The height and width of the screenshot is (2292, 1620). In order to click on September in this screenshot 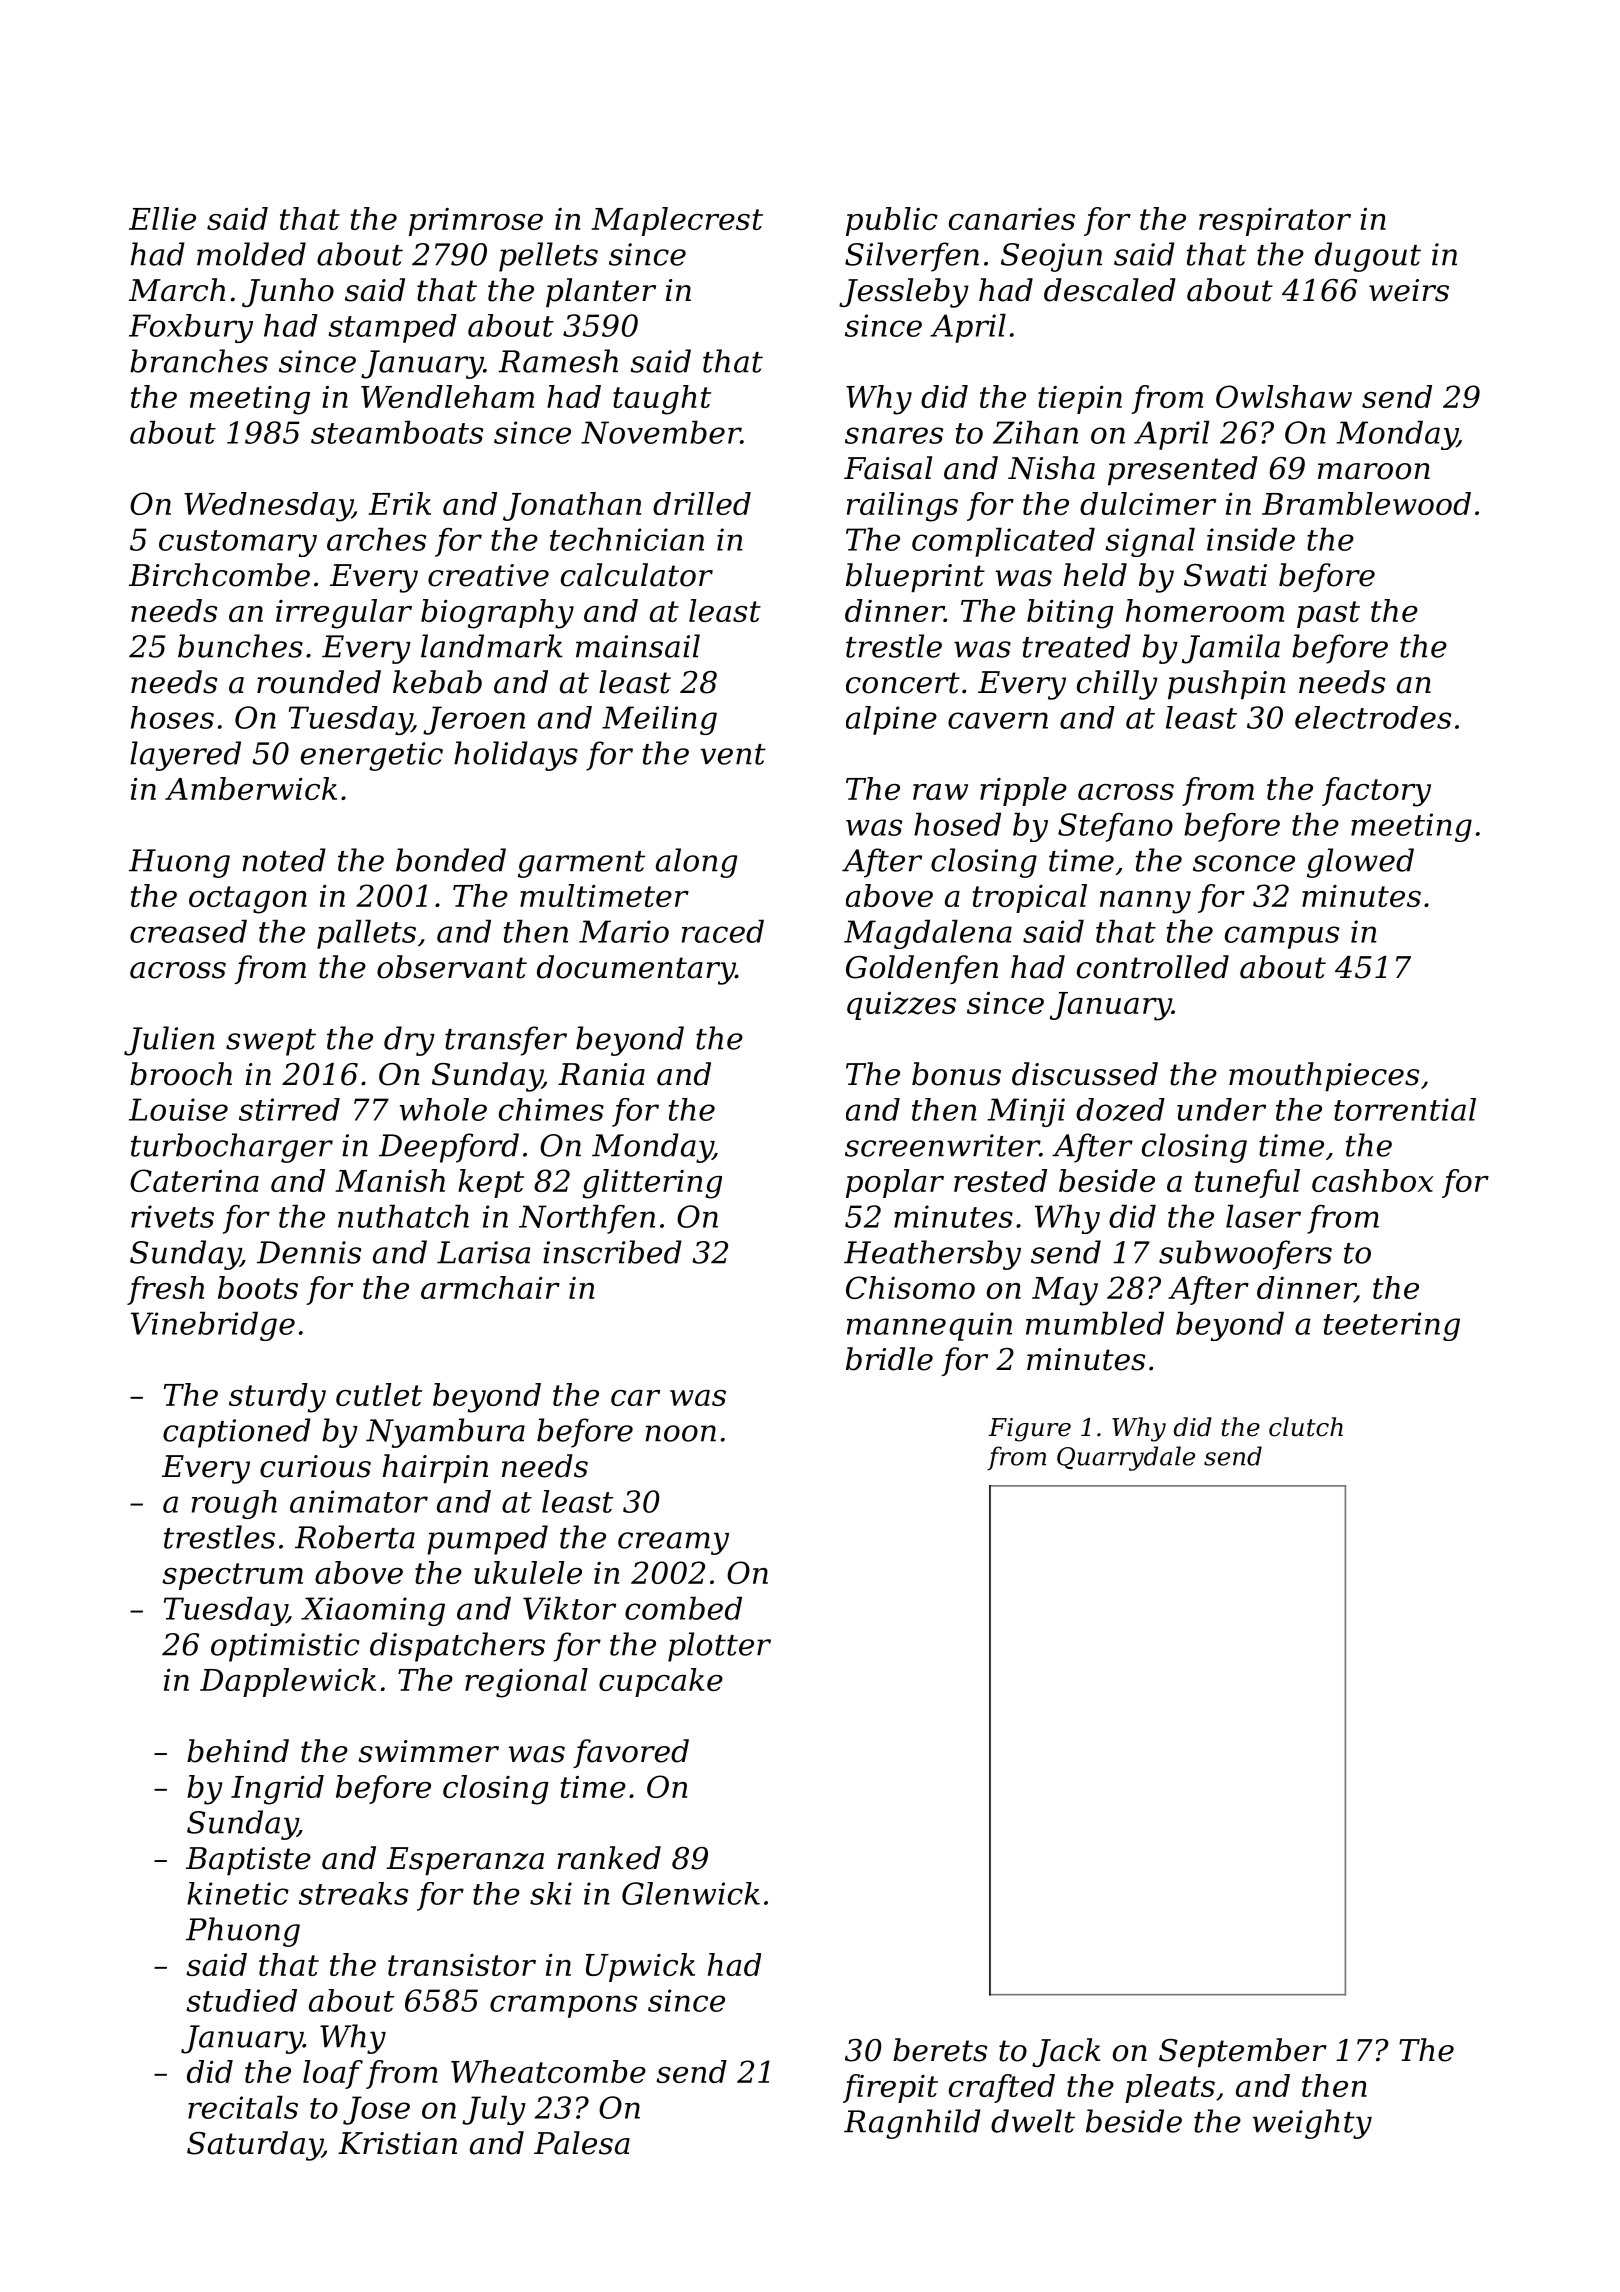, I will do `click(1243, 2052)`.
